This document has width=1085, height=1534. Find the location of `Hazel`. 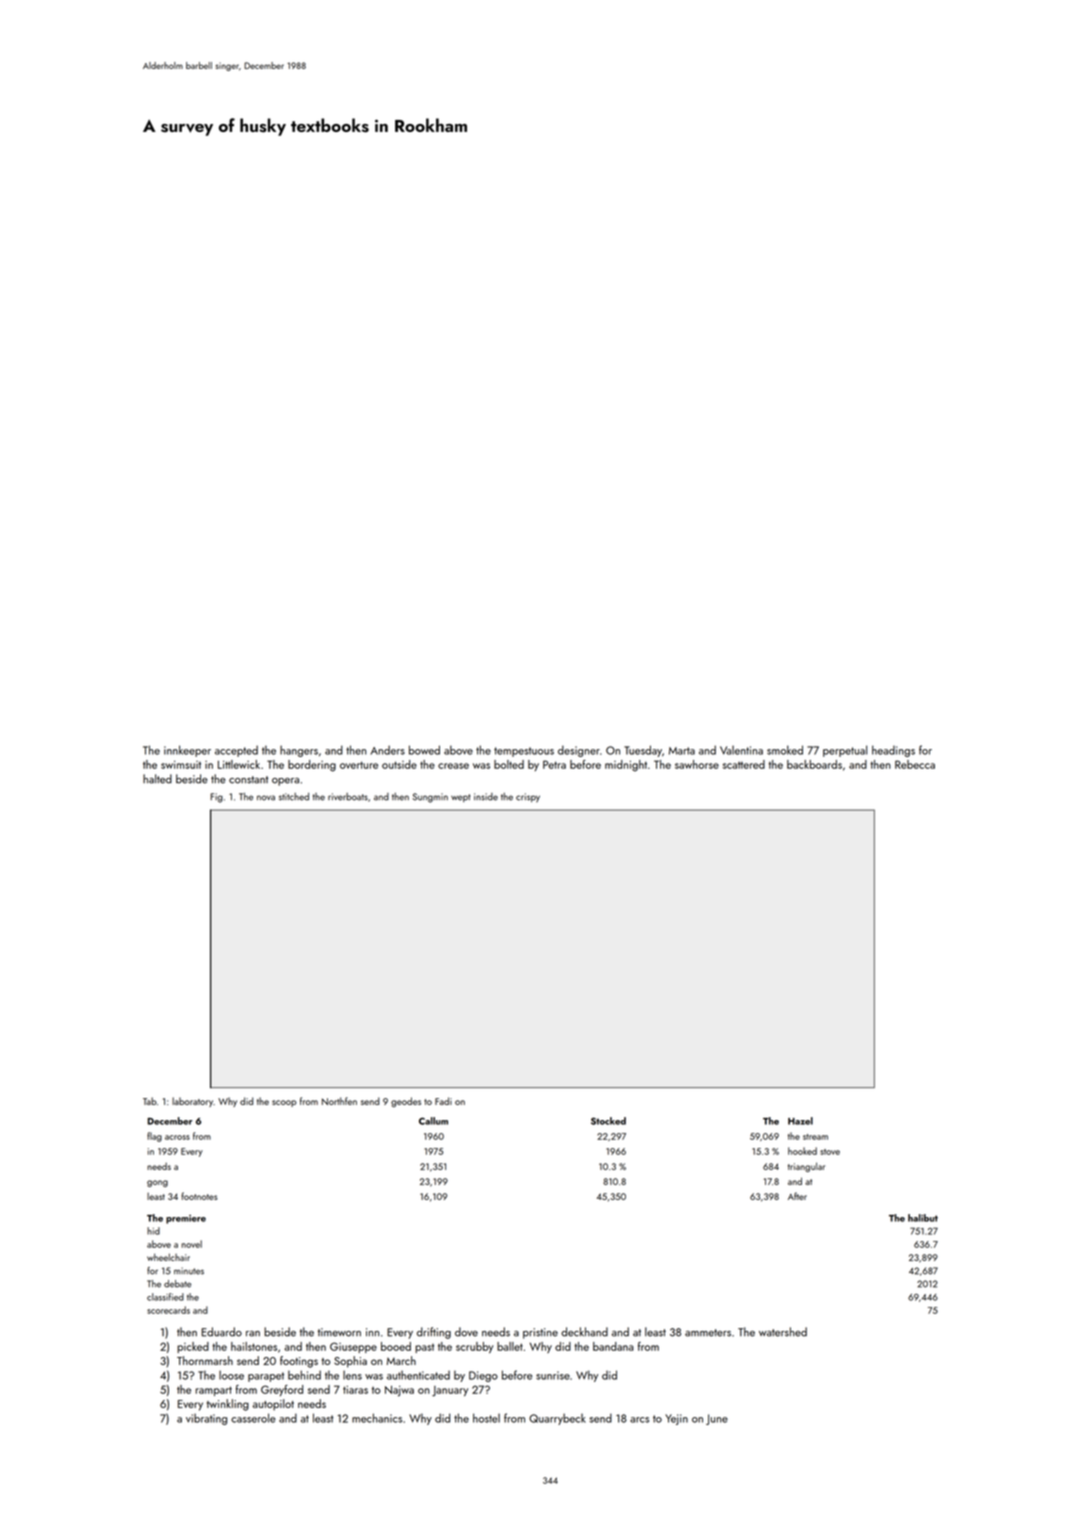

Hazel is located at coordinates (800, 1121).
